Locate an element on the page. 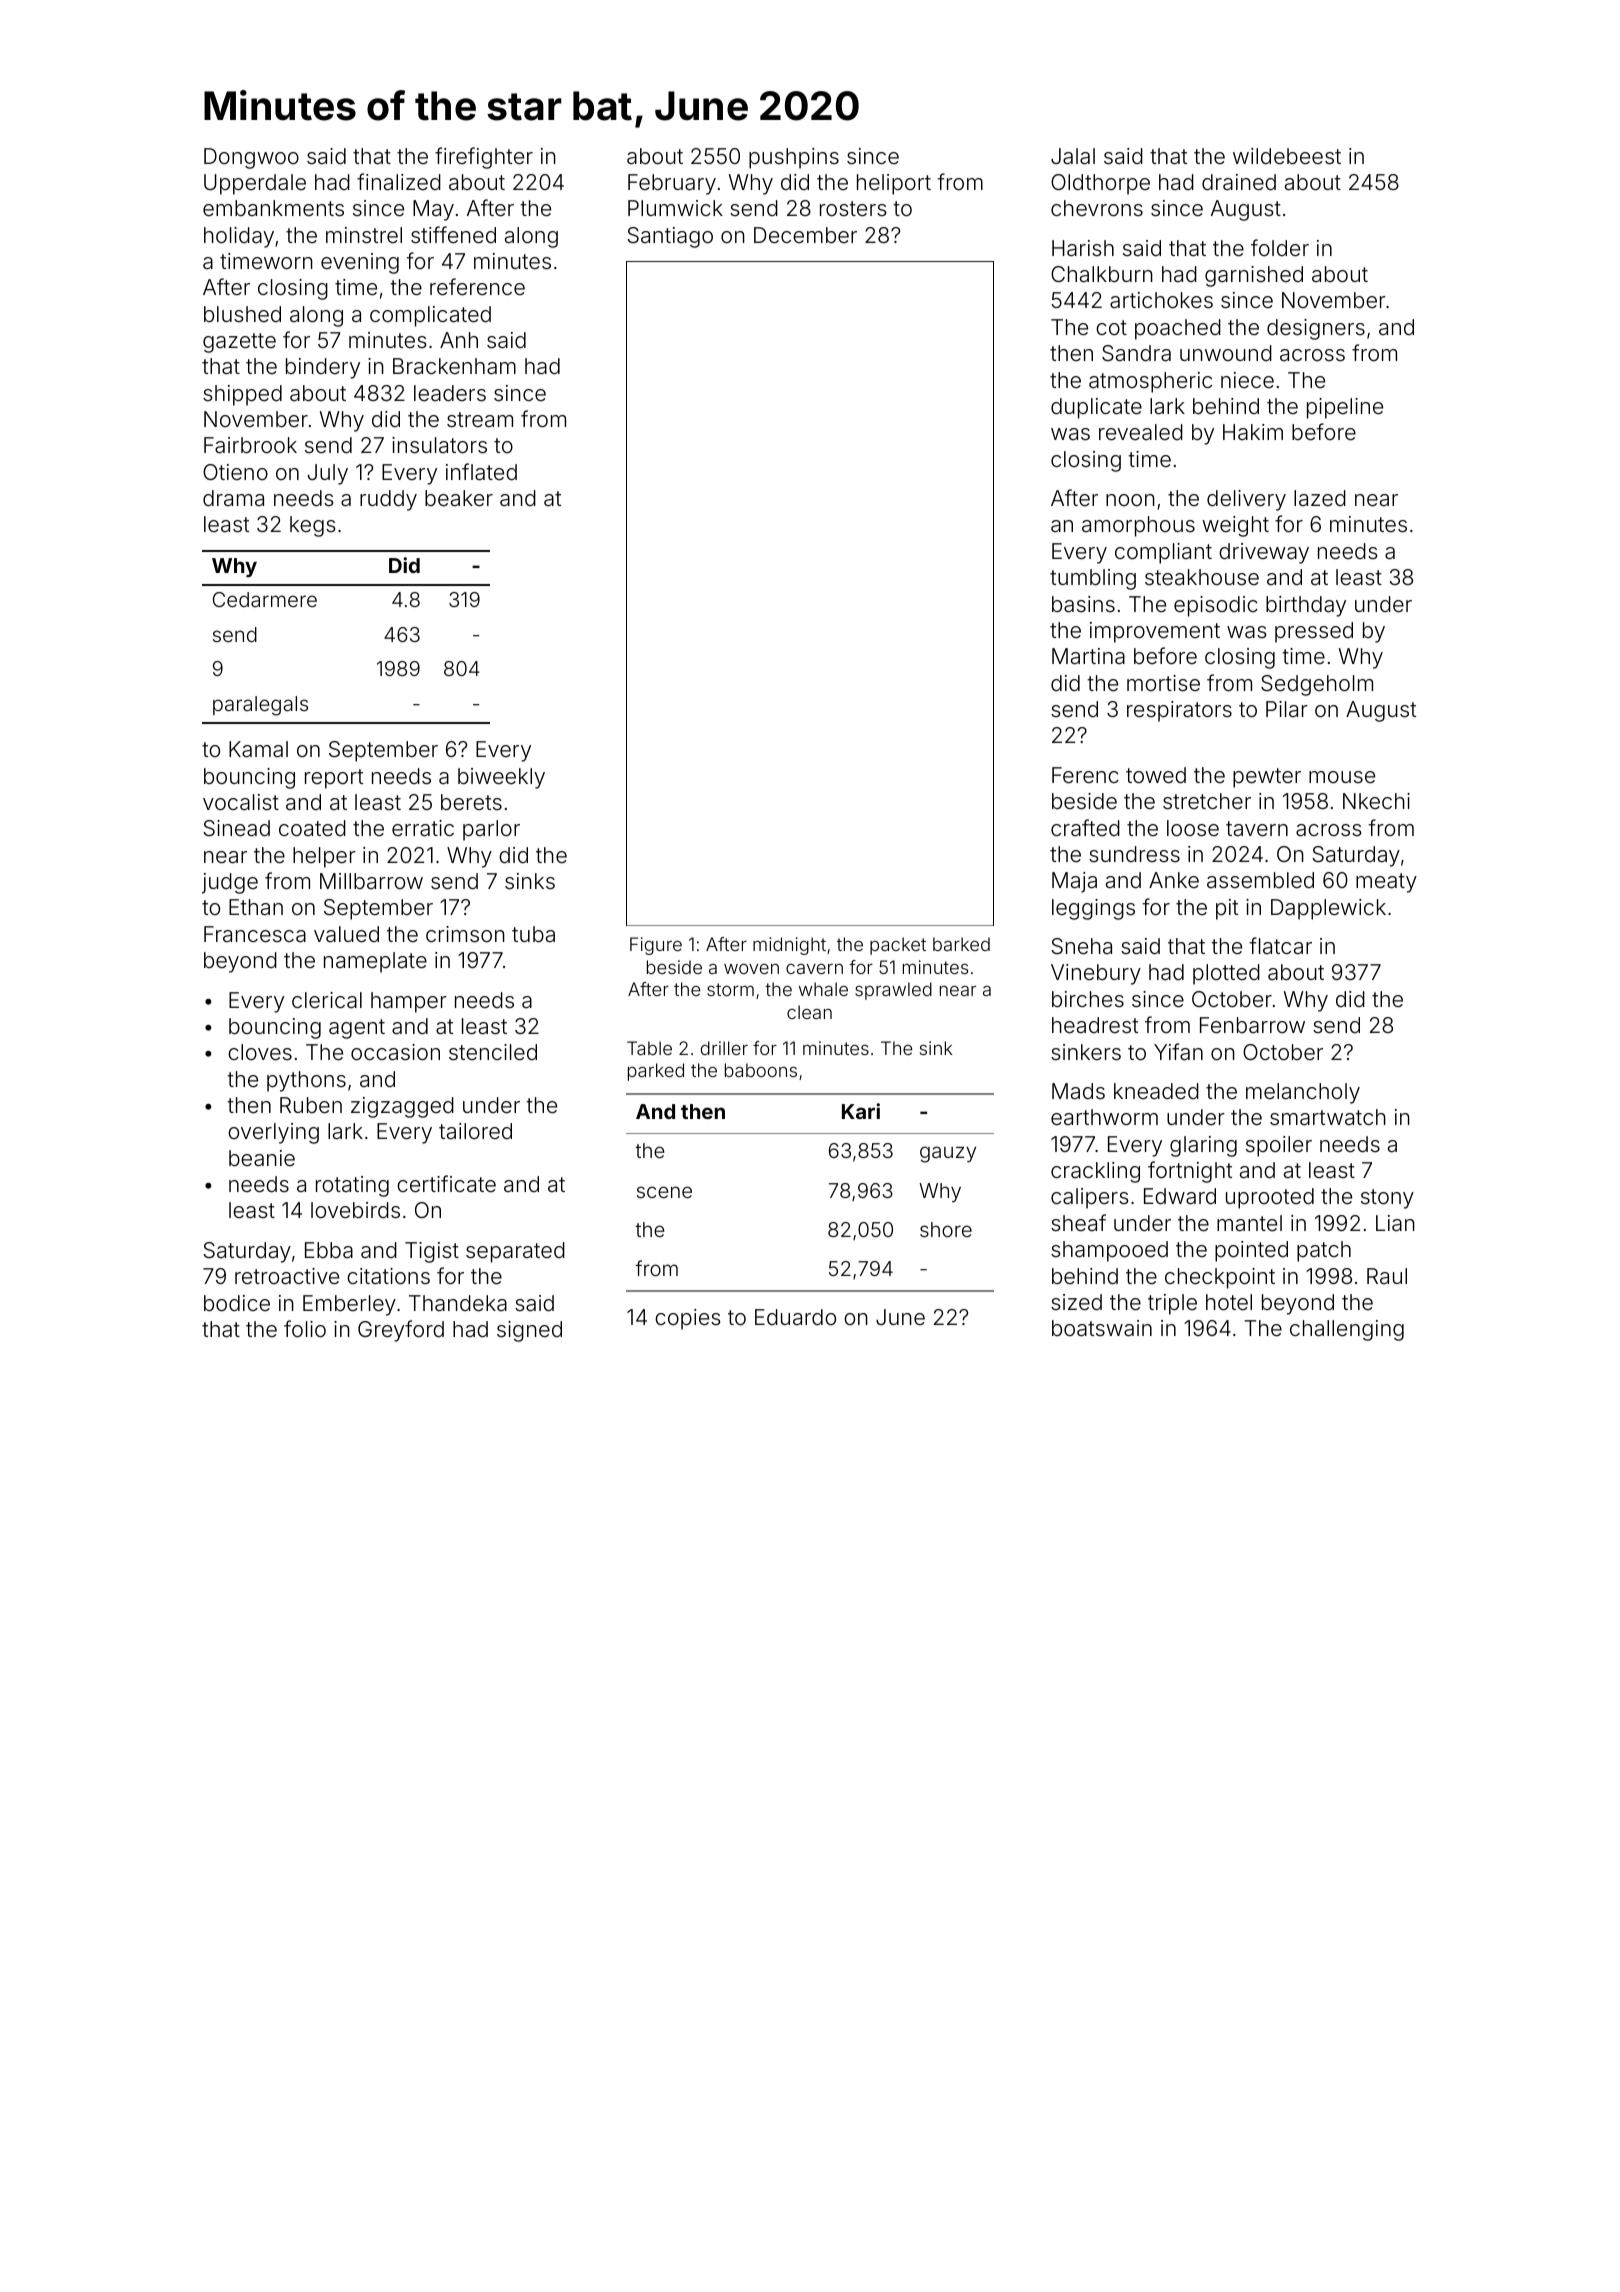 The width and height of the page is (1620, 2292). Dongwoo is located at coordinates (251, 158).
